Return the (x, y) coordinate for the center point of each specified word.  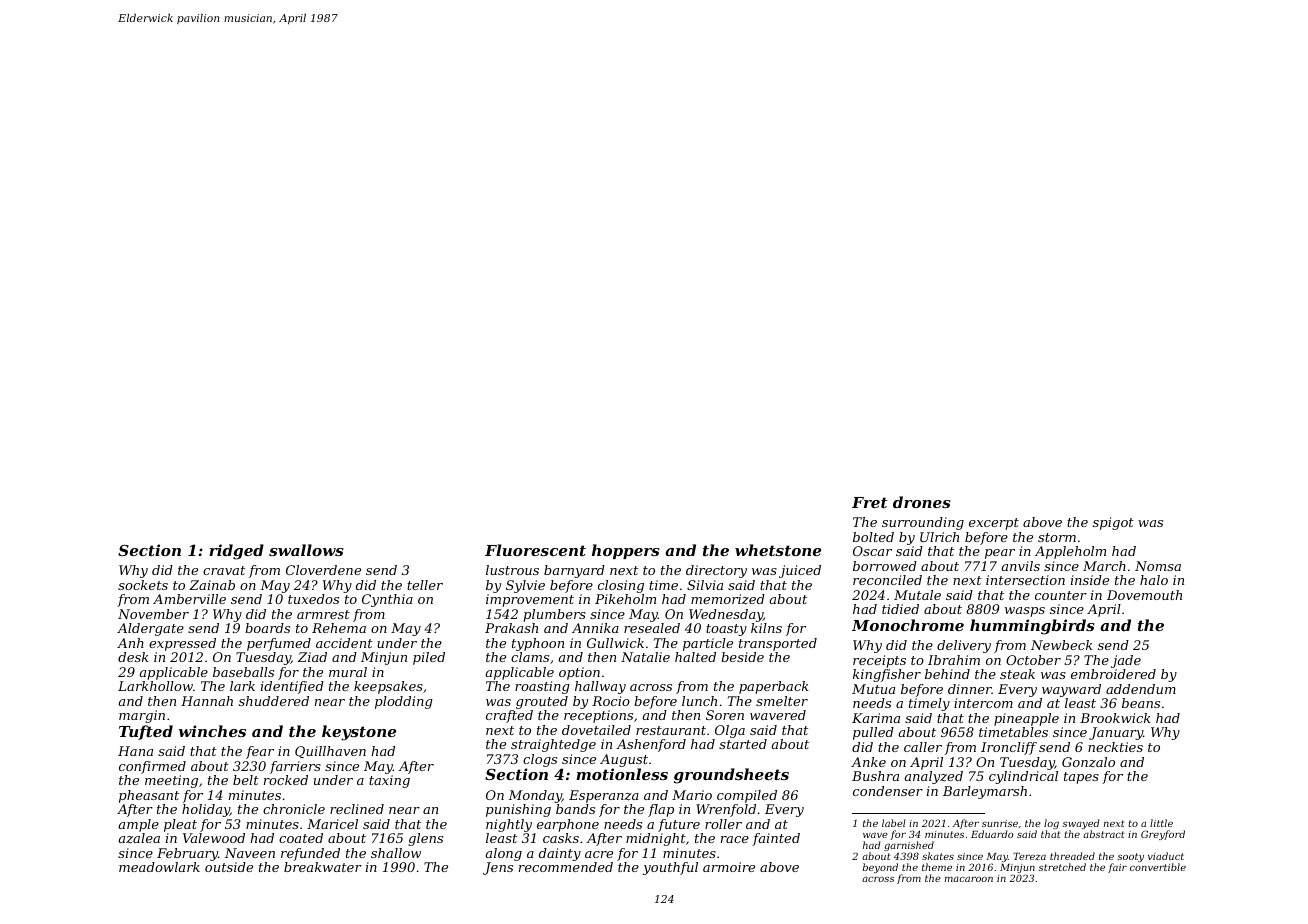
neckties (1115, 747)
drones (922, 502)
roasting (542, 687)
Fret (869, 502)
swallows (306, 550)
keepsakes (388, 687)
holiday (206, 810)
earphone (568, 825)
